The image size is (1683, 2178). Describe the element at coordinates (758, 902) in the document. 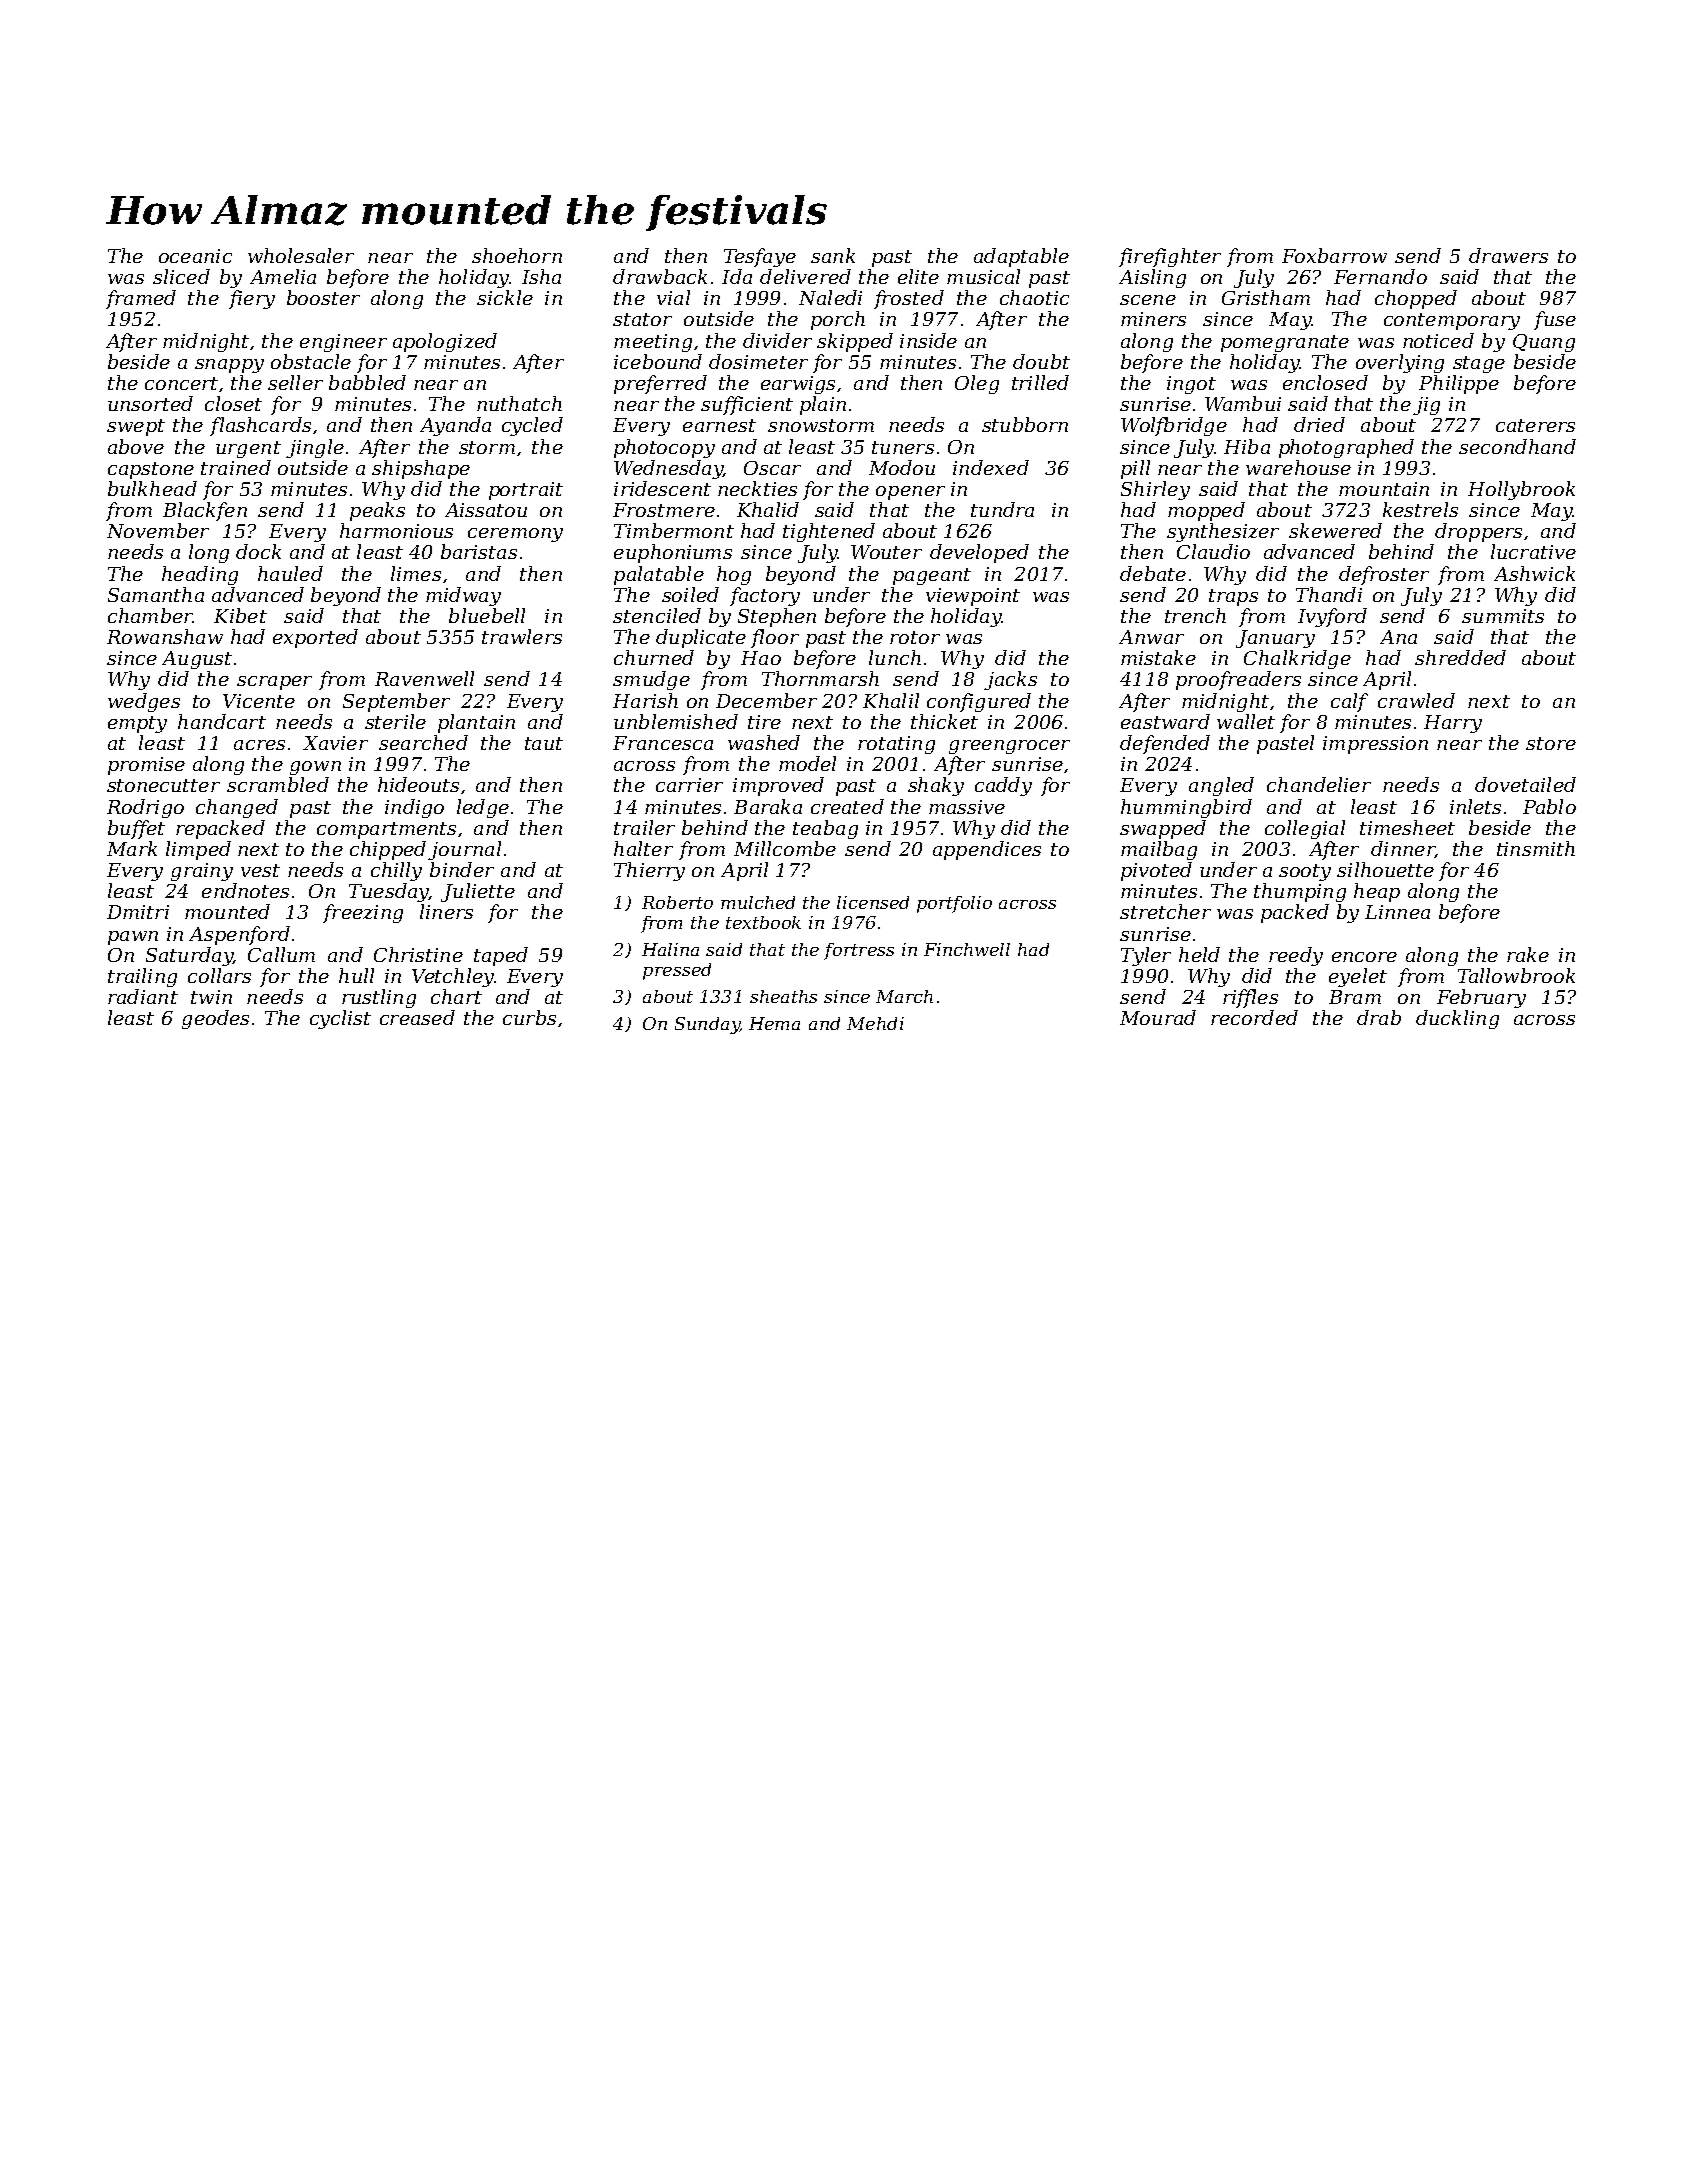

I see `mulched` at that location.
